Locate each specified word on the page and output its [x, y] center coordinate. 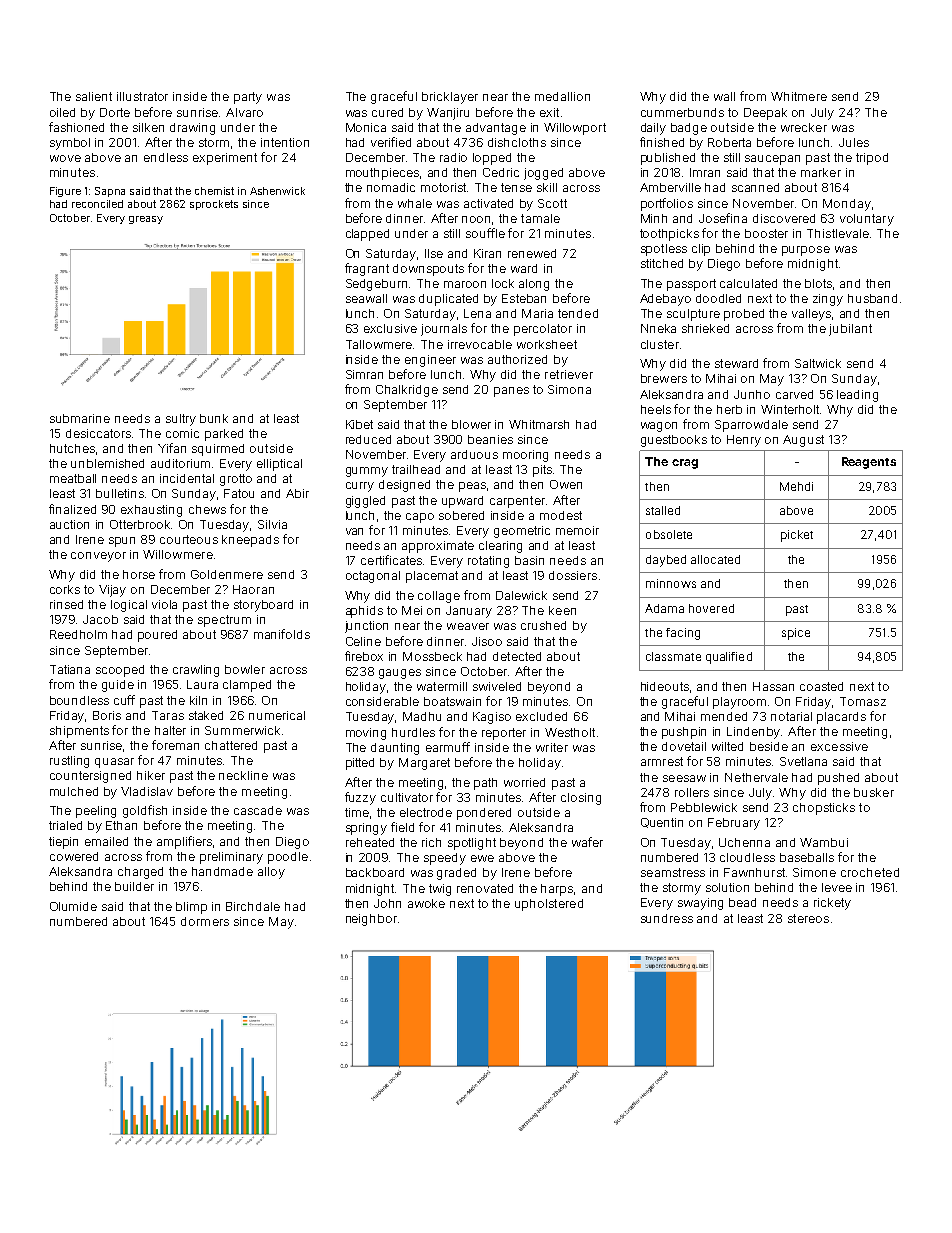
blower [471, 424]
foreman [175, 745]
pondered [484, 814]
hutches [72, 448]
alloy [271, 873]
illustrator [142, 96]
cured [387, 112]
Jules [854, 142]
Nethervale [756, 777]
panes [511, 392]
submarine [80, 418]
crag [685, 464]
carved [794, 394]
